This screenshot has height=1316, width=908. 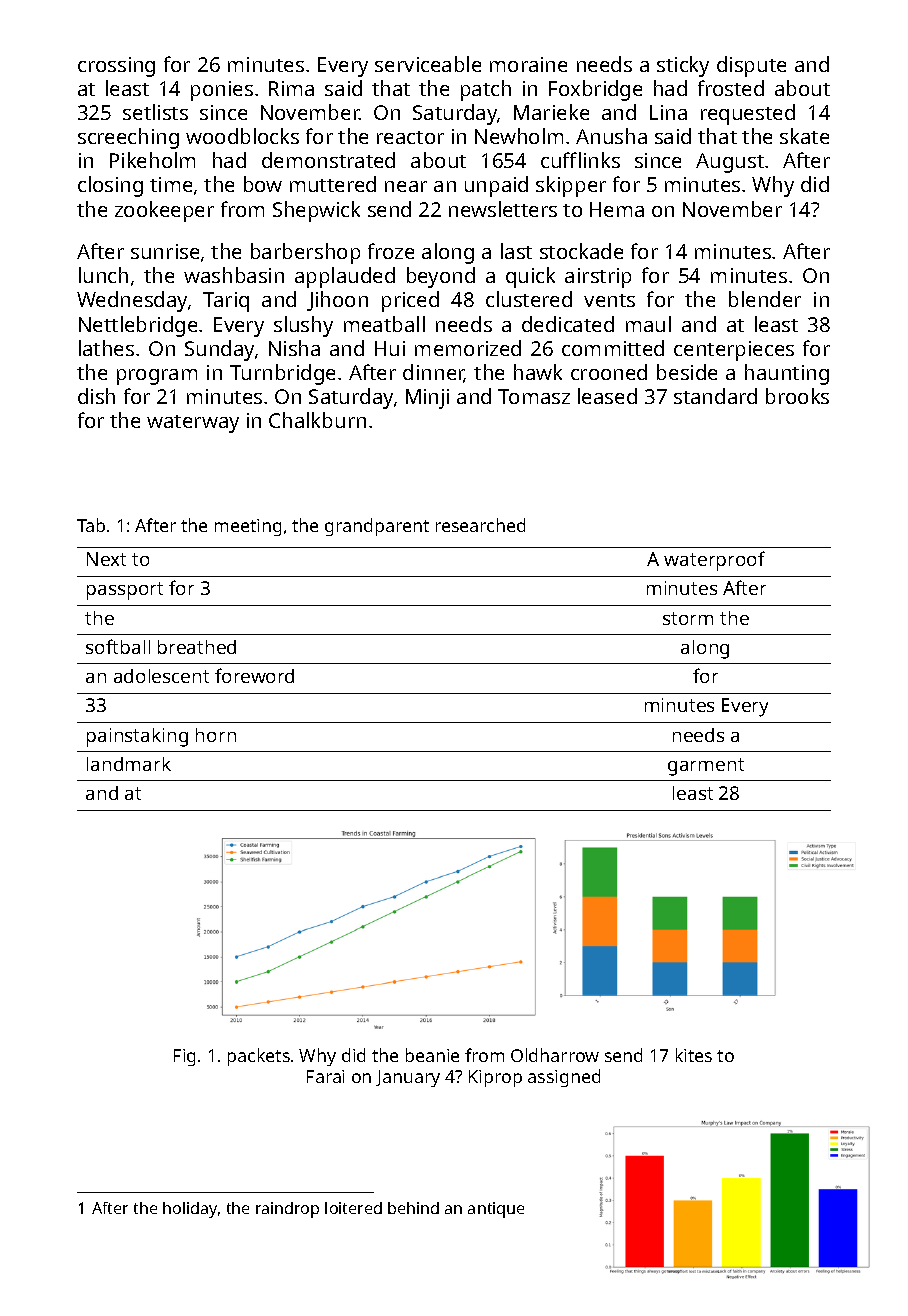 I want to click on kites, so click(x=694, y=1055).
